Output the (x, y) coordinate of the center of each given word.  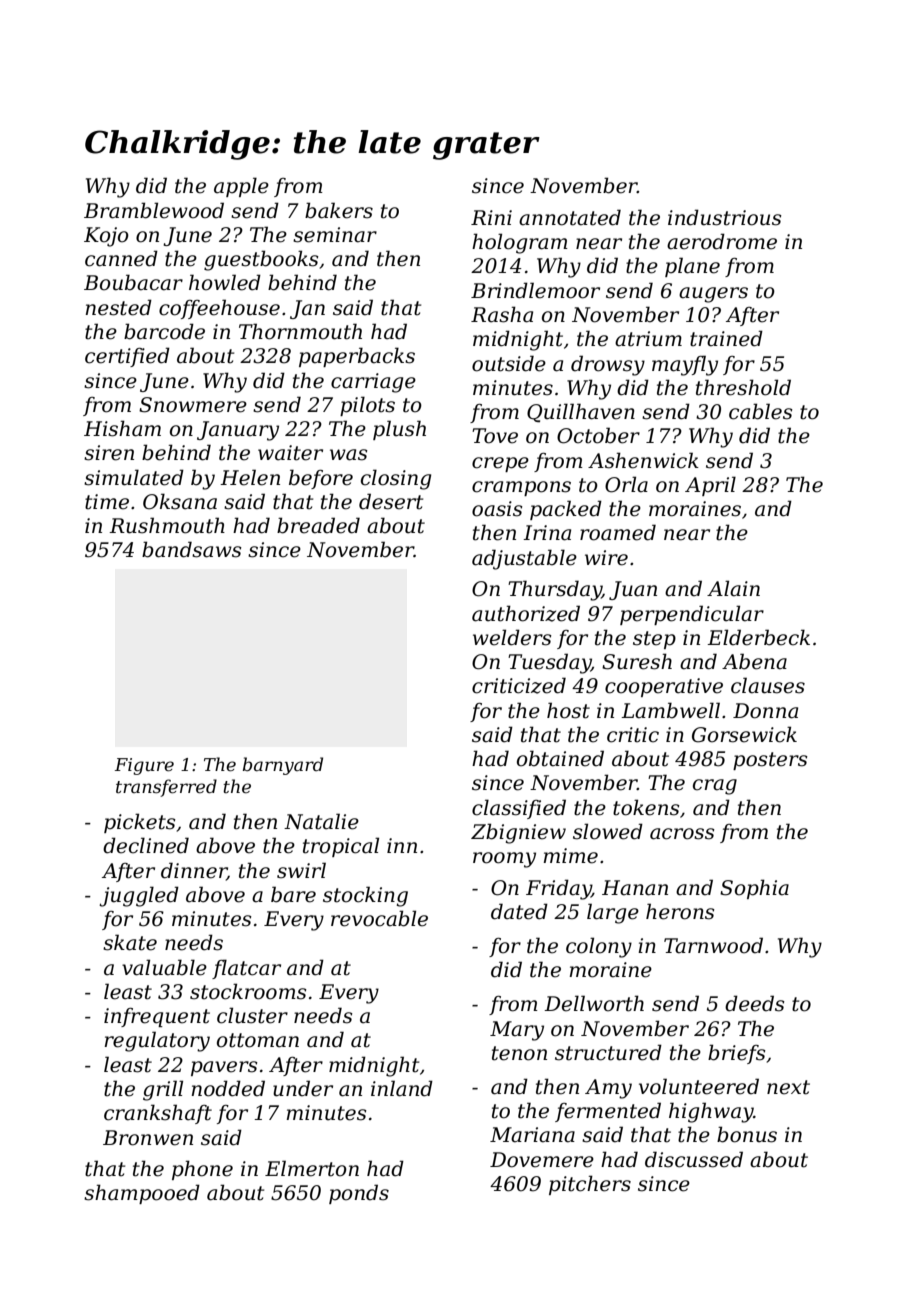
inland (402, 1088)
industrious (725, 217)
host (568, 710)
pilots (367, 406)
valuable (164, 967)
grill (163, 1090)
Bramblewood (154, 210)
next (788, 1087)
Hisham (122, 428)
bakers (339, 210)
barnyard (283, 766)
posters (770, 761)
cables (761, 411)
